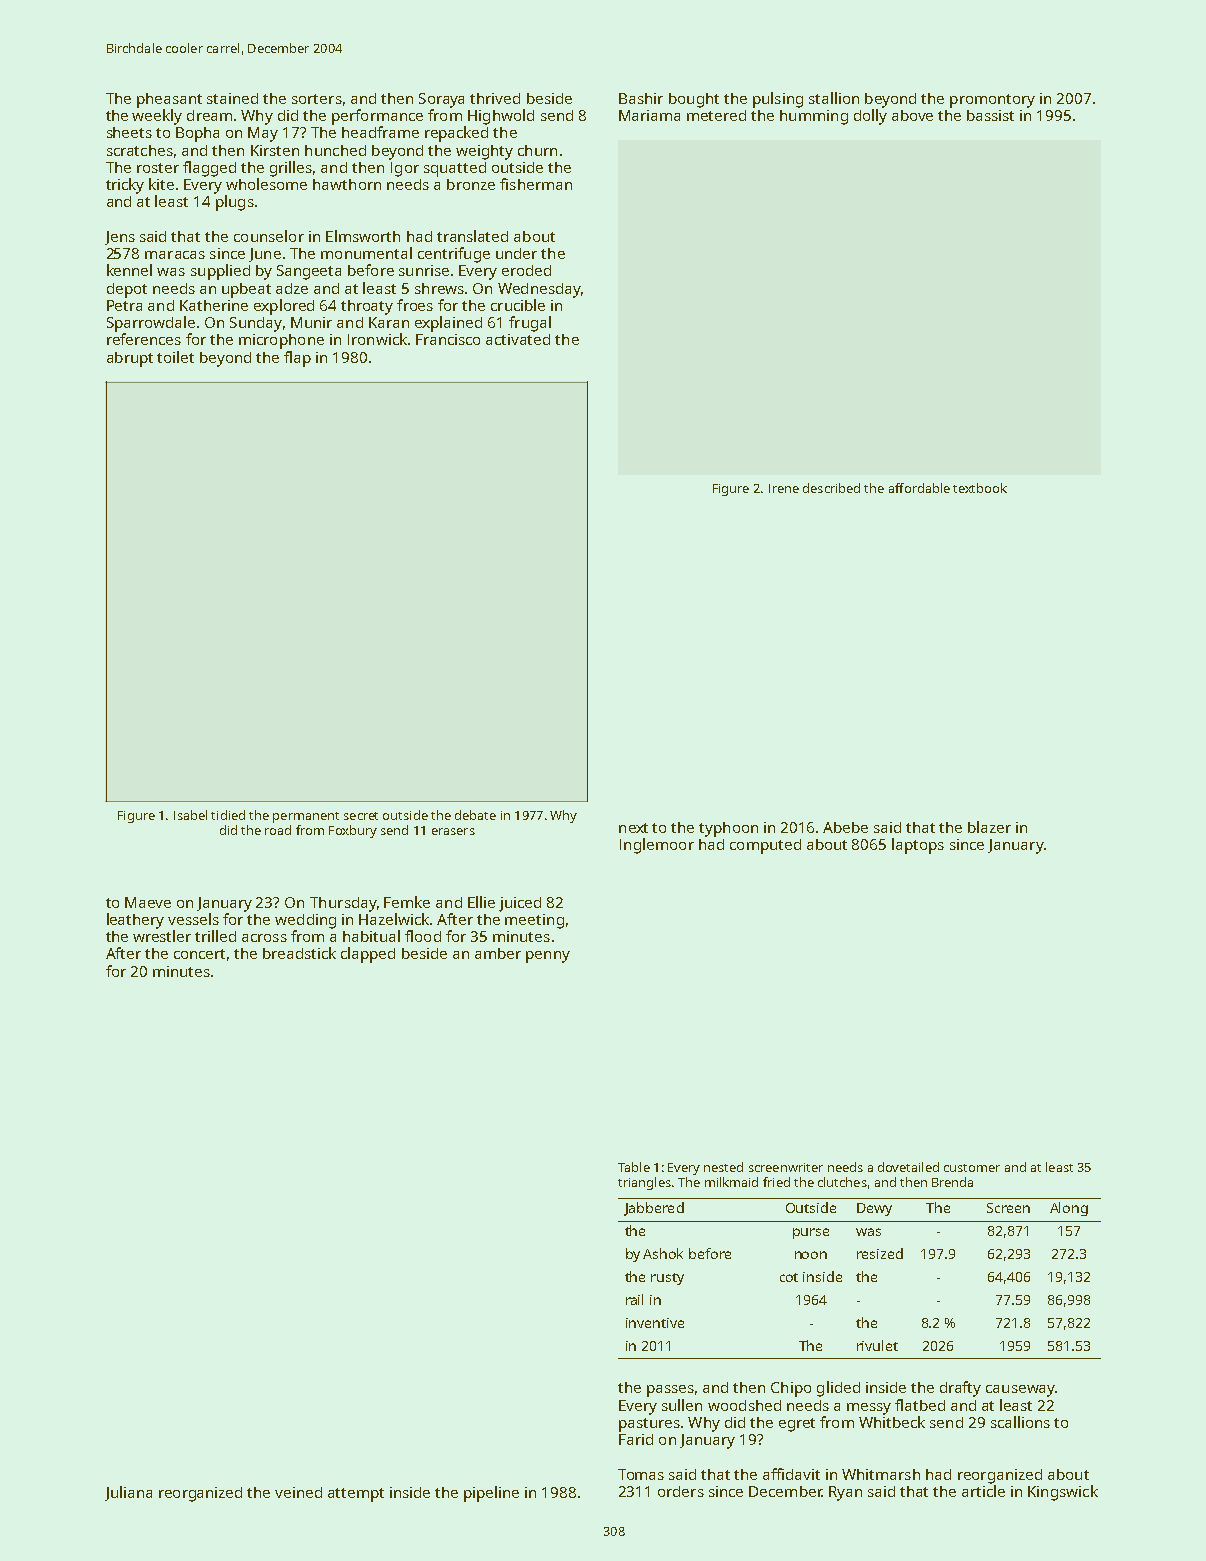 Image resolution: width=1206 pixels, height=1561 pixels. I want to click on May, so click(263, 134).
